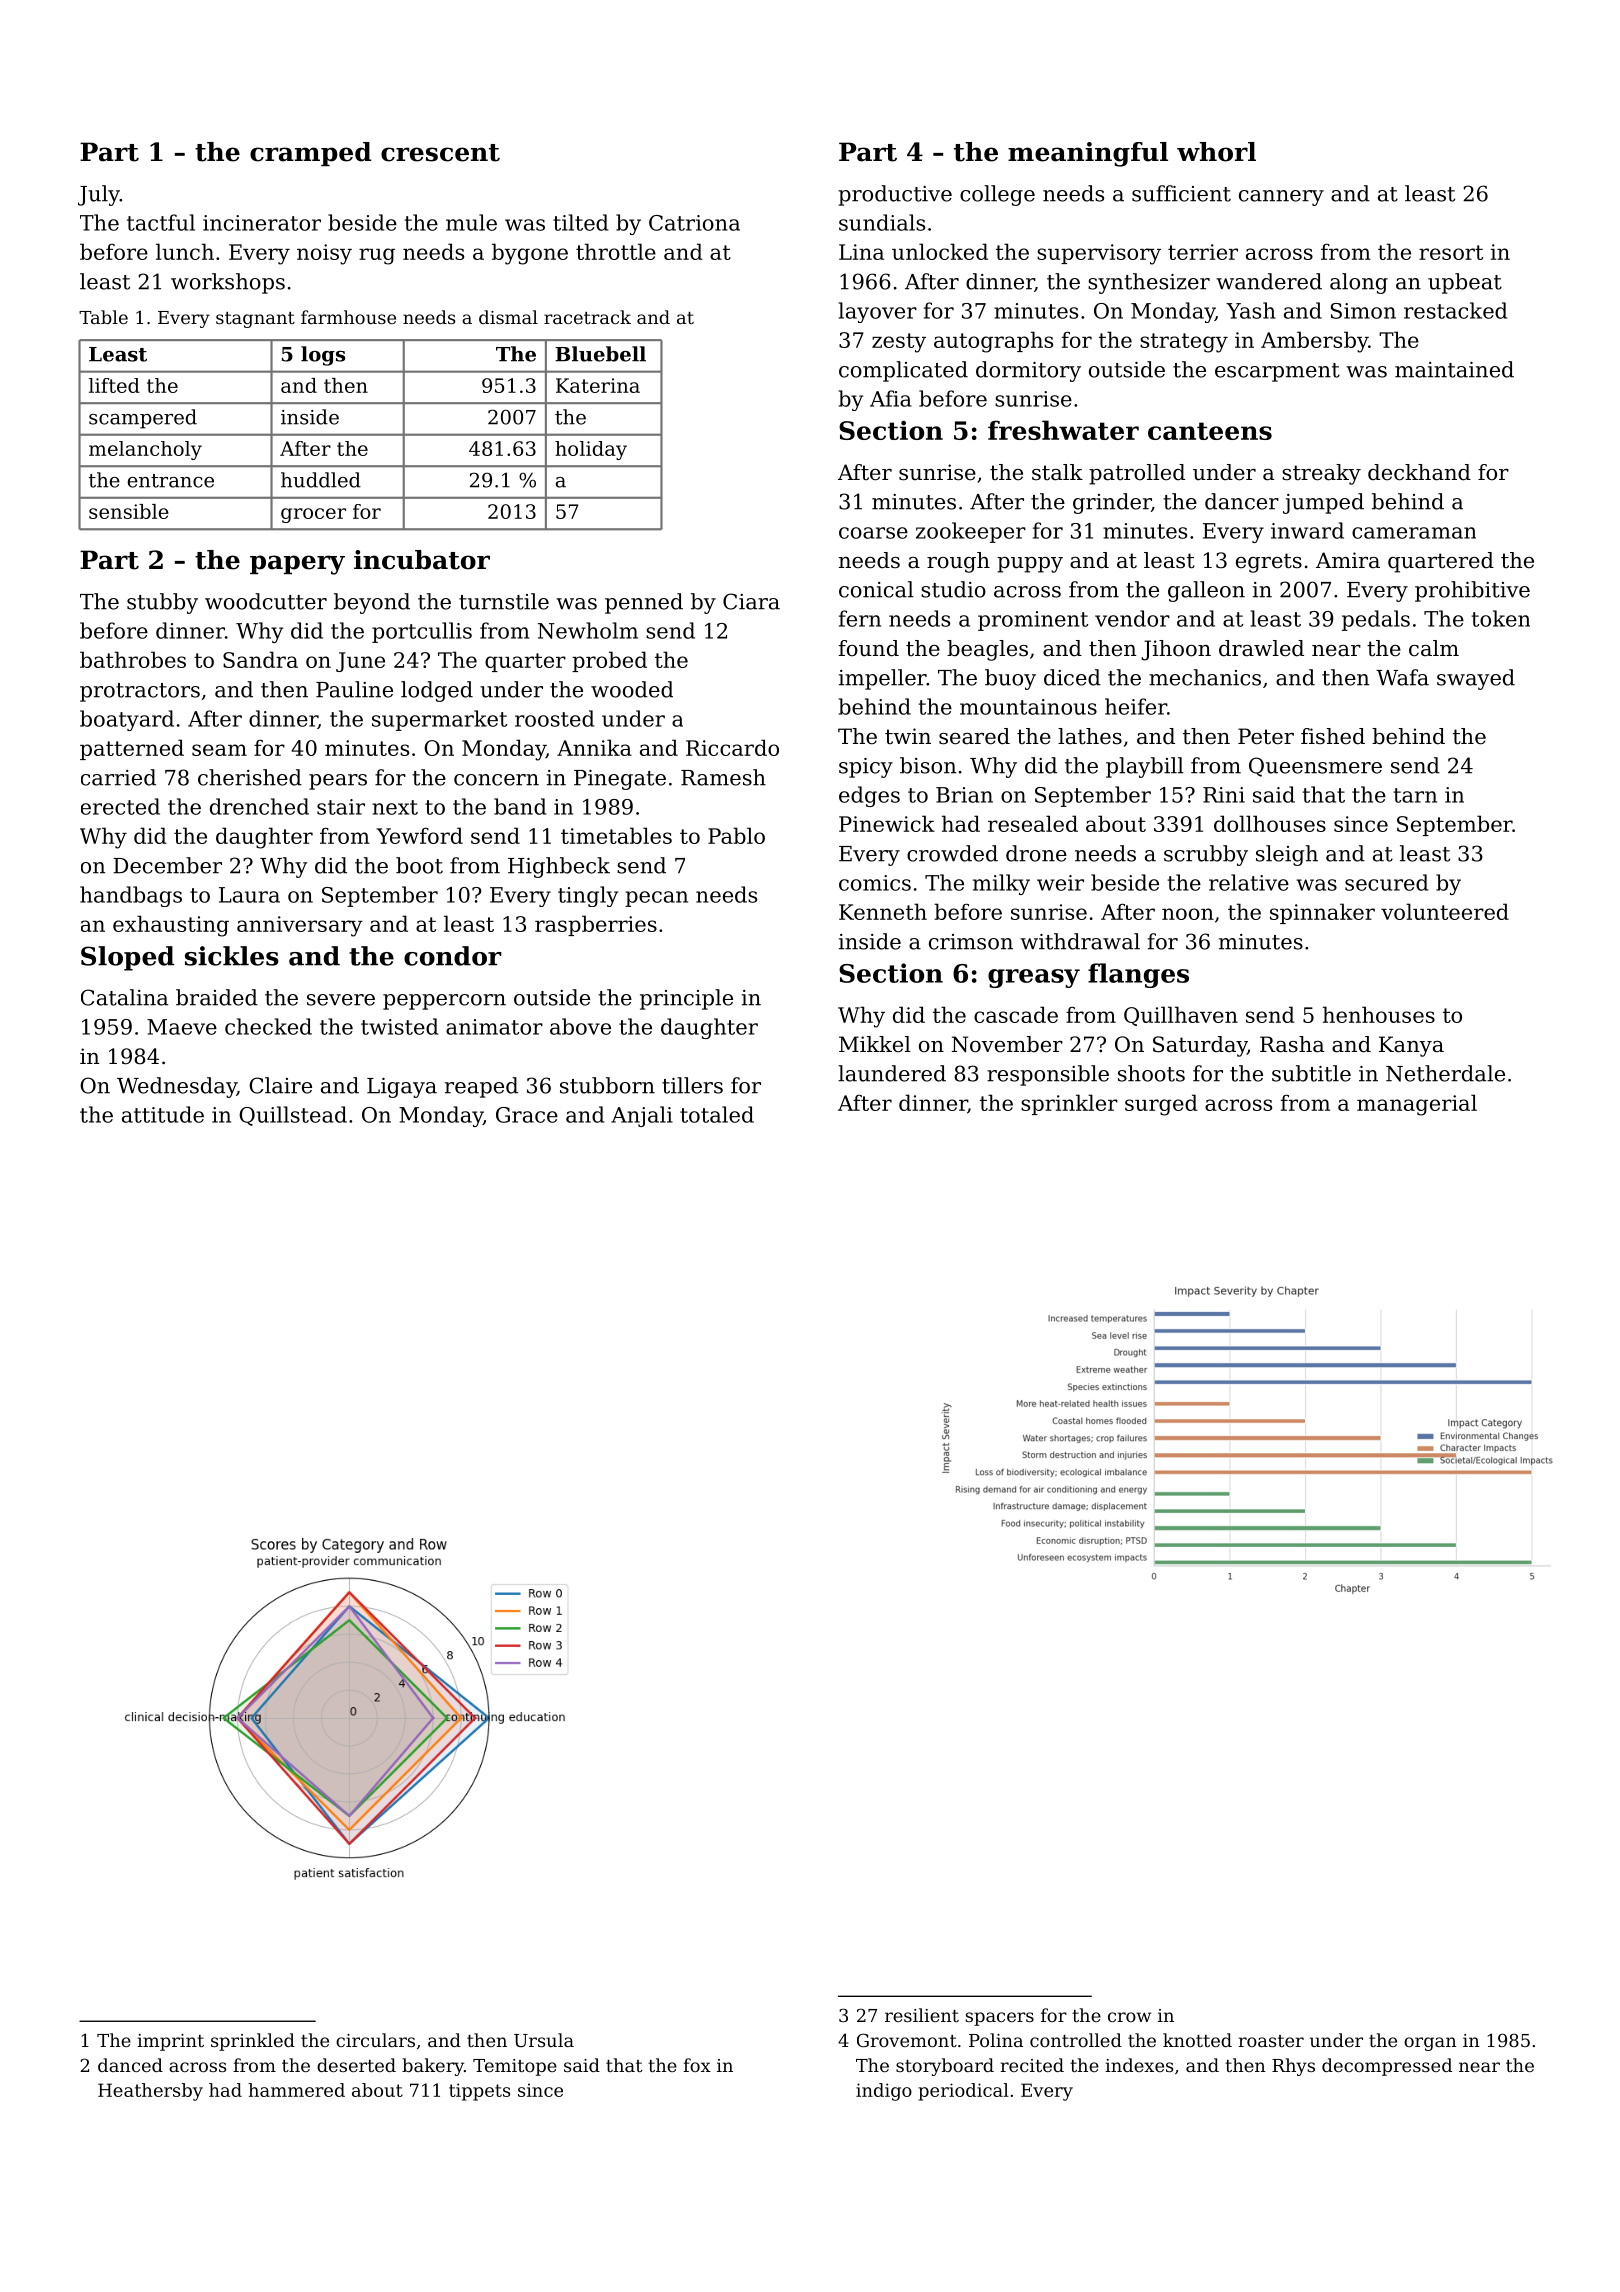 The image size is (1620, 2292). I want to click on stagnant, so click(255, 320).
